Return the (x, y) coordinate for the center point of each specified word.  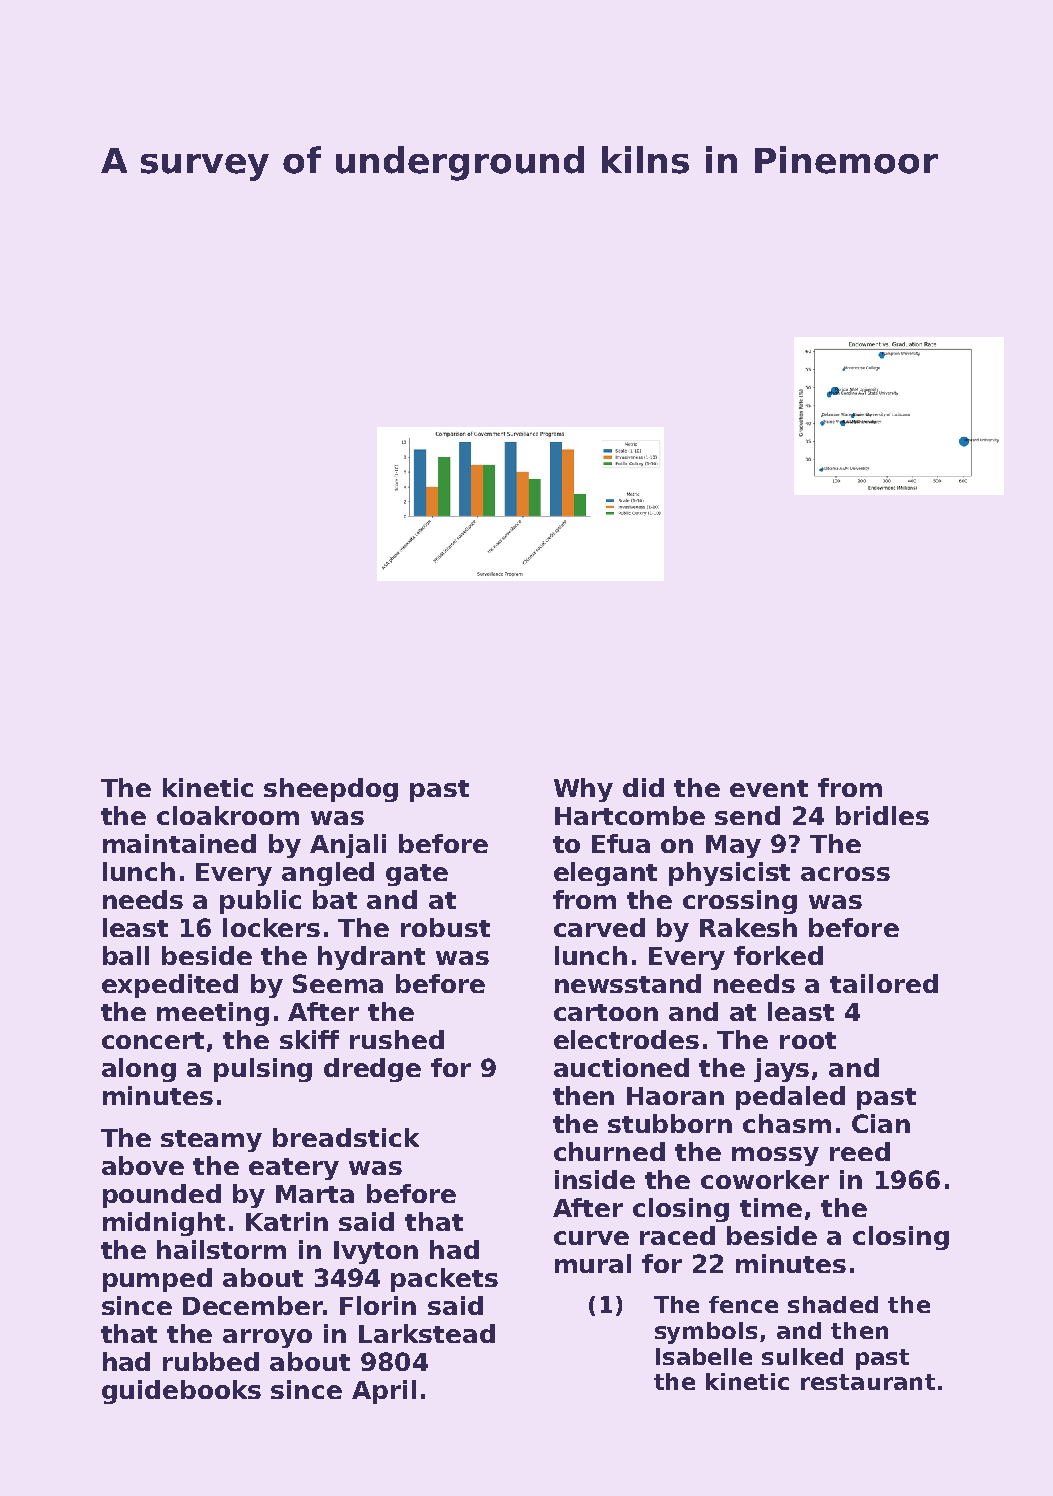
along (139, 1070)
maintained (179, 843)
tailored (884, 983)
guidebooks (181, 1392)
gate (417, 875)
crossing (740, 902)
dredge (372, 1070)
